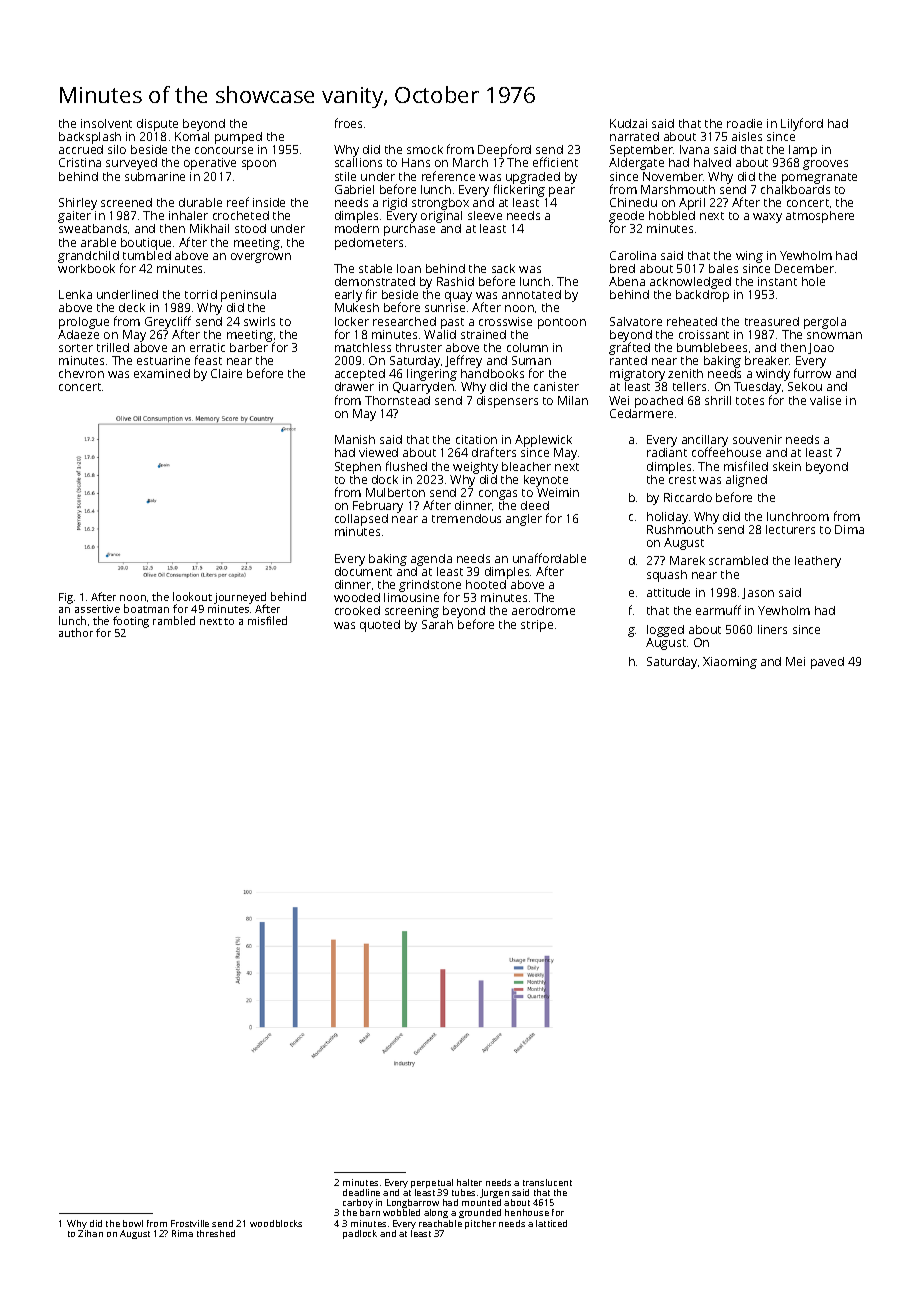 The height and width of the document is (1308, 924). What do you see at coordinates (397, 400) in the document?
I see `Thornstead` at bounding box center [397, 400].
